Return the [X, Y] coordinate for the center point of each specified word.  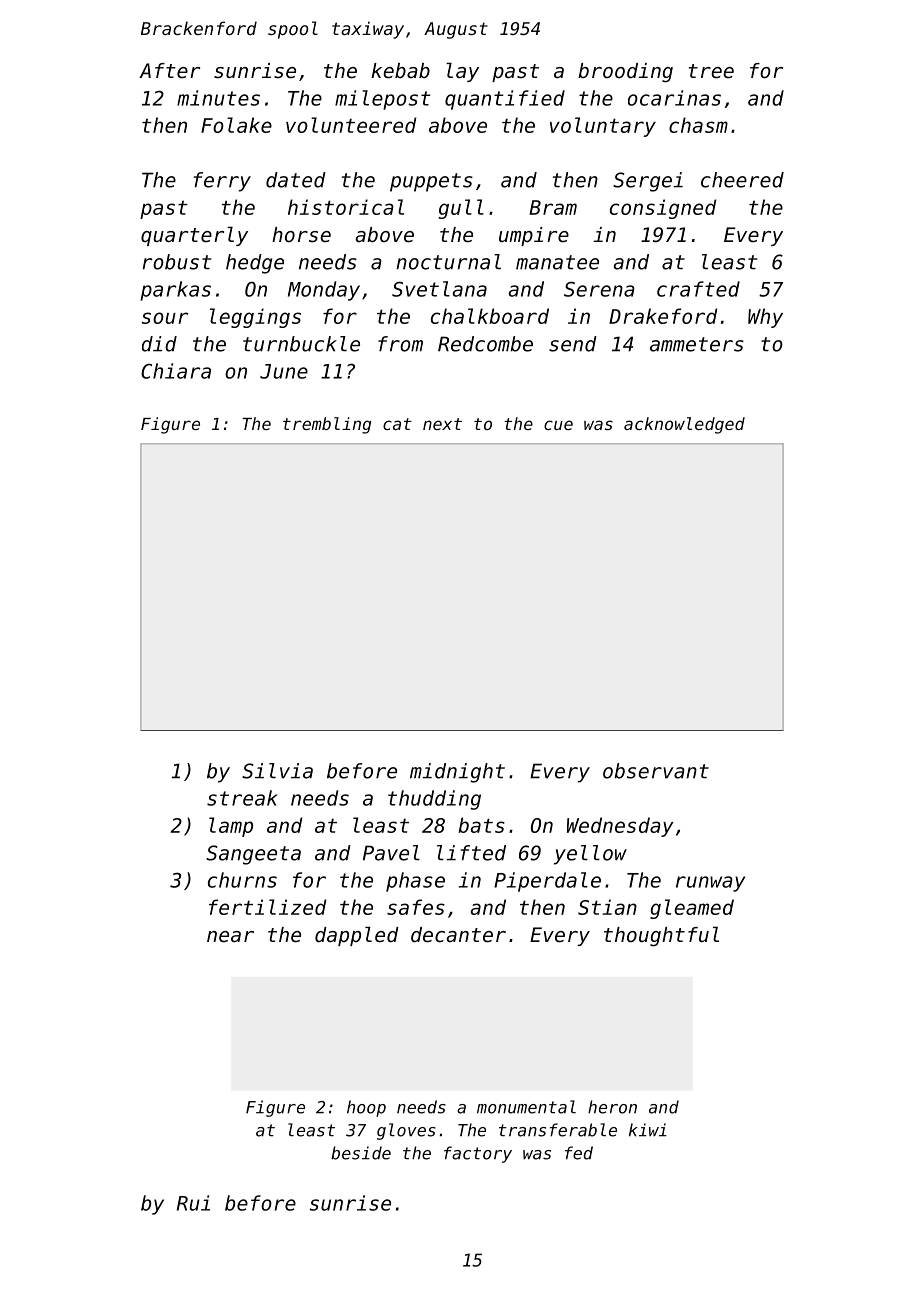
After [169, 71]
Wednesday [620, 827]
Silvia [277, 771]
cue [558, 425]
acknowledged [684, 425]
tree [711, 71]
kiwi [648, 1130]
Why [765, 318]
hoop [366, 1108]
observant [656, 771]
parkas [175, 291]
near [230, 937]
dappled [357, 936]
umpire [534, 236]
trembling [327, 425]
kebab [400, 70]
